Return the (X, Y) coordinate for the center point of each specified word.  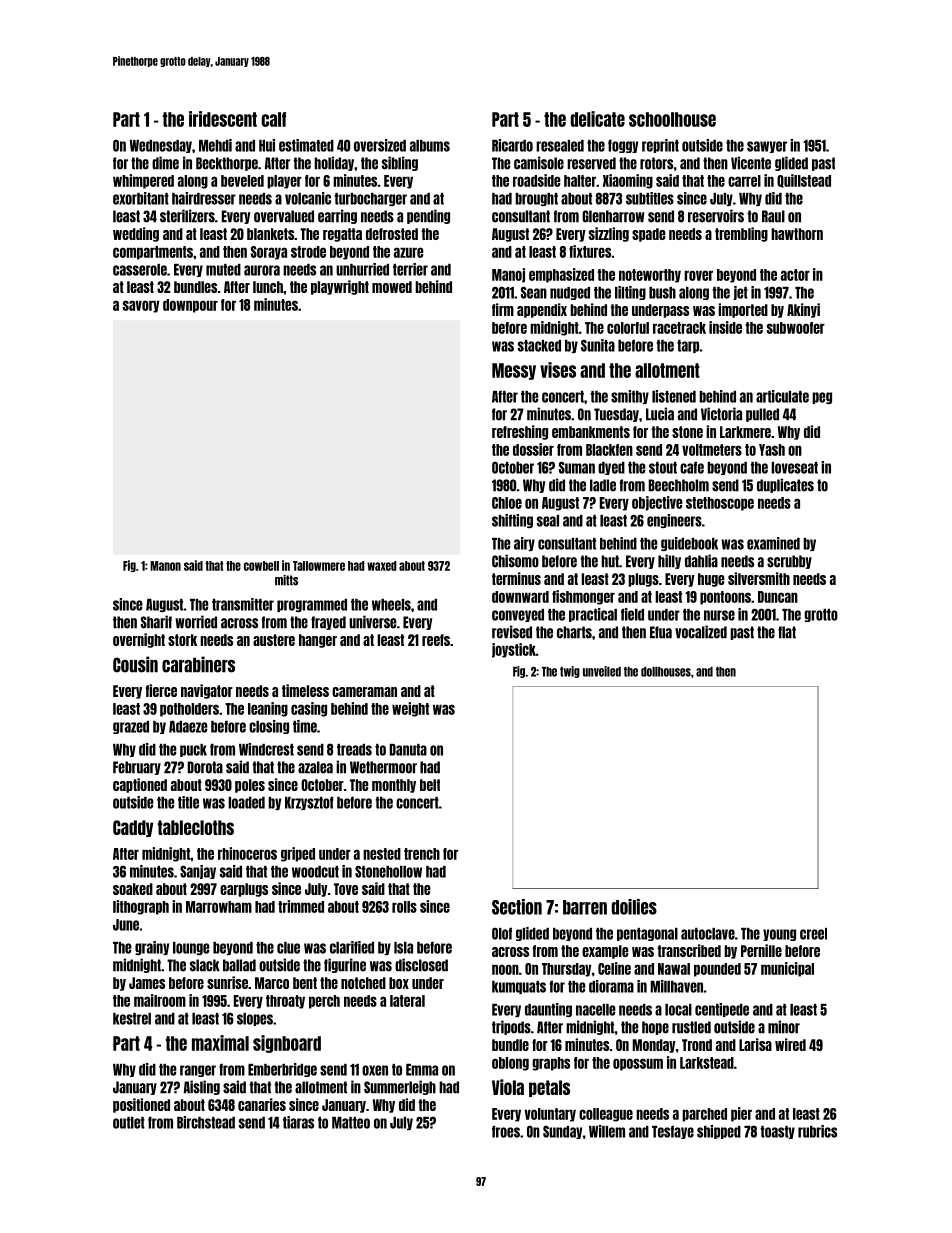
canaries (262, 1104)
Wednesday (160, 146)
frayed (328, 623)
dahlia (701, 561)
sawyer (767, 147)
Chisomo (515, 561)
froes (506, 1131)
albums (430, 146)
